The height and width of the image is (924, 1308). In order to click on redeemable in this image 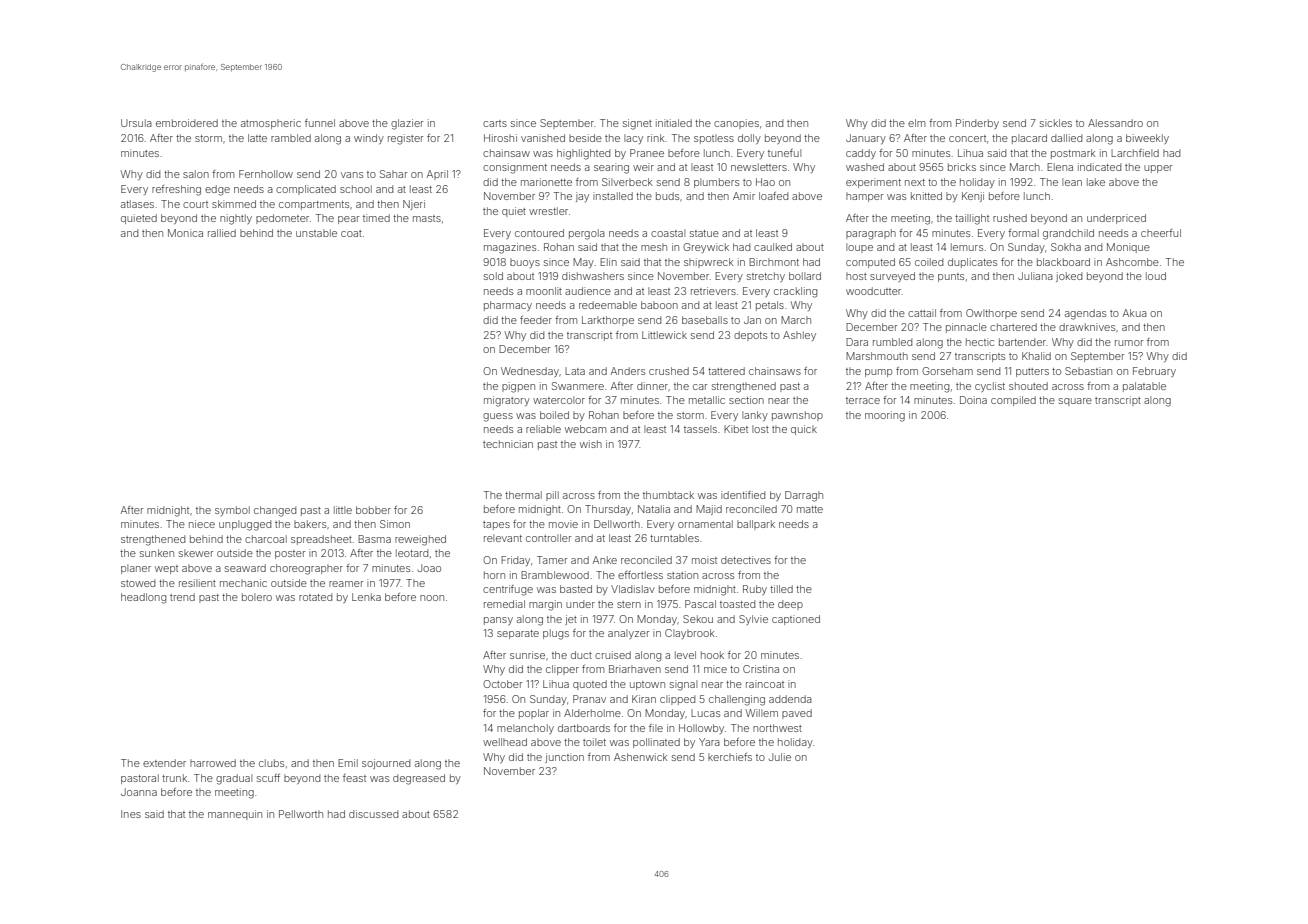, I will do `click(608, 305)`.
